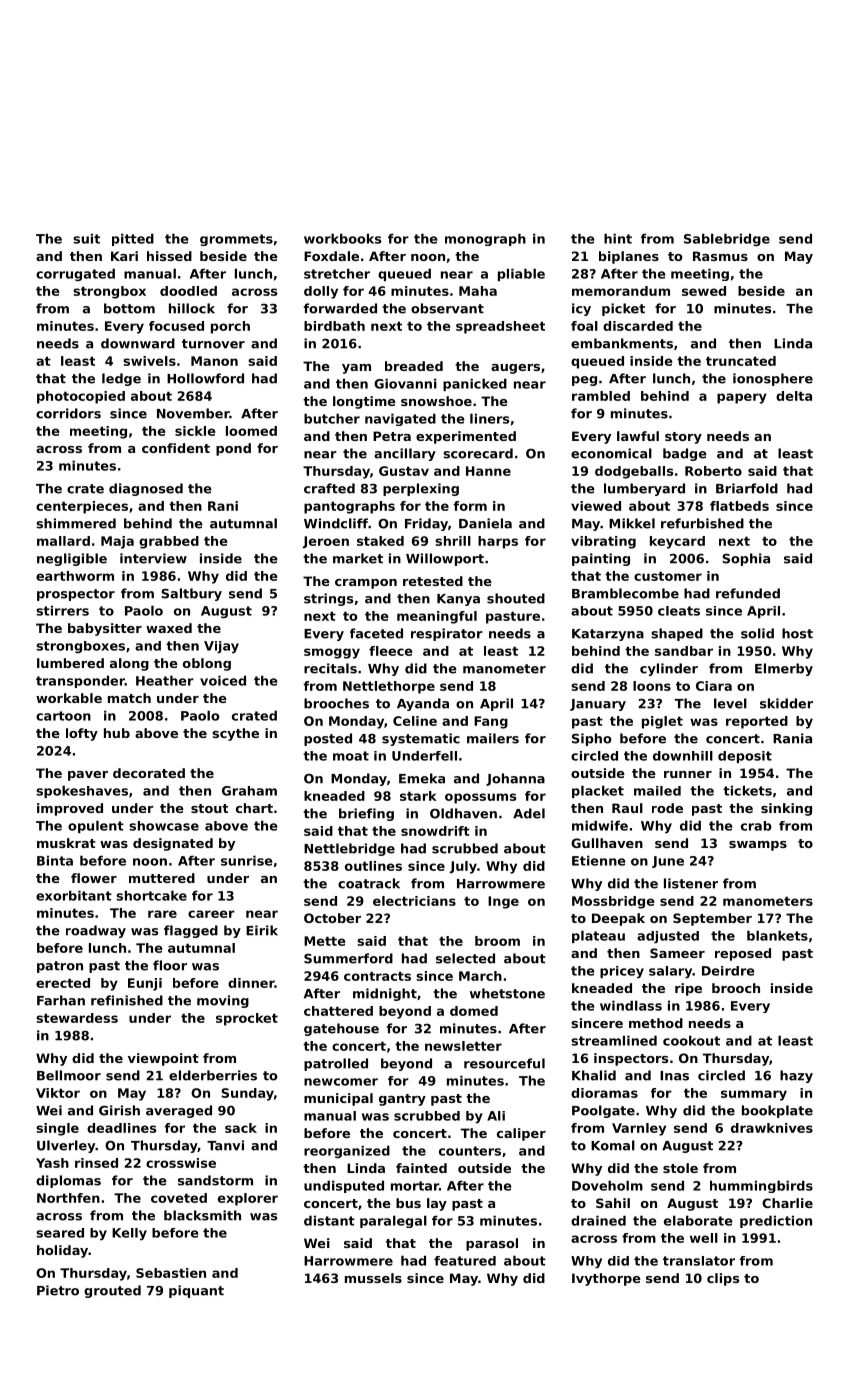 The image size is (849, 1400). Describe the element at coordinates (784, 669) in the page. I see `Elmerby` at that location.
